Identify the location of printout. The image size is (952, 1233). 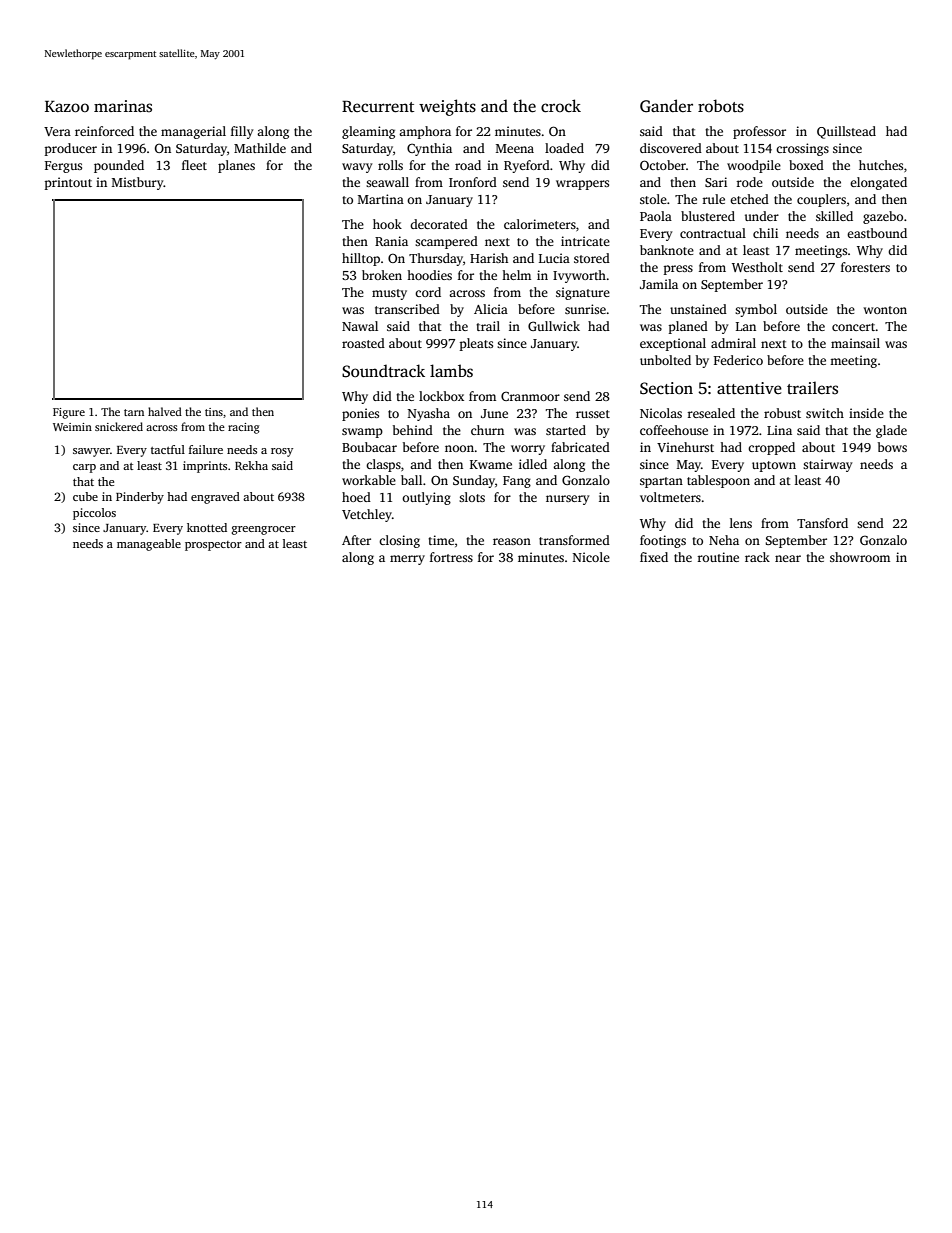
(68, 183).
